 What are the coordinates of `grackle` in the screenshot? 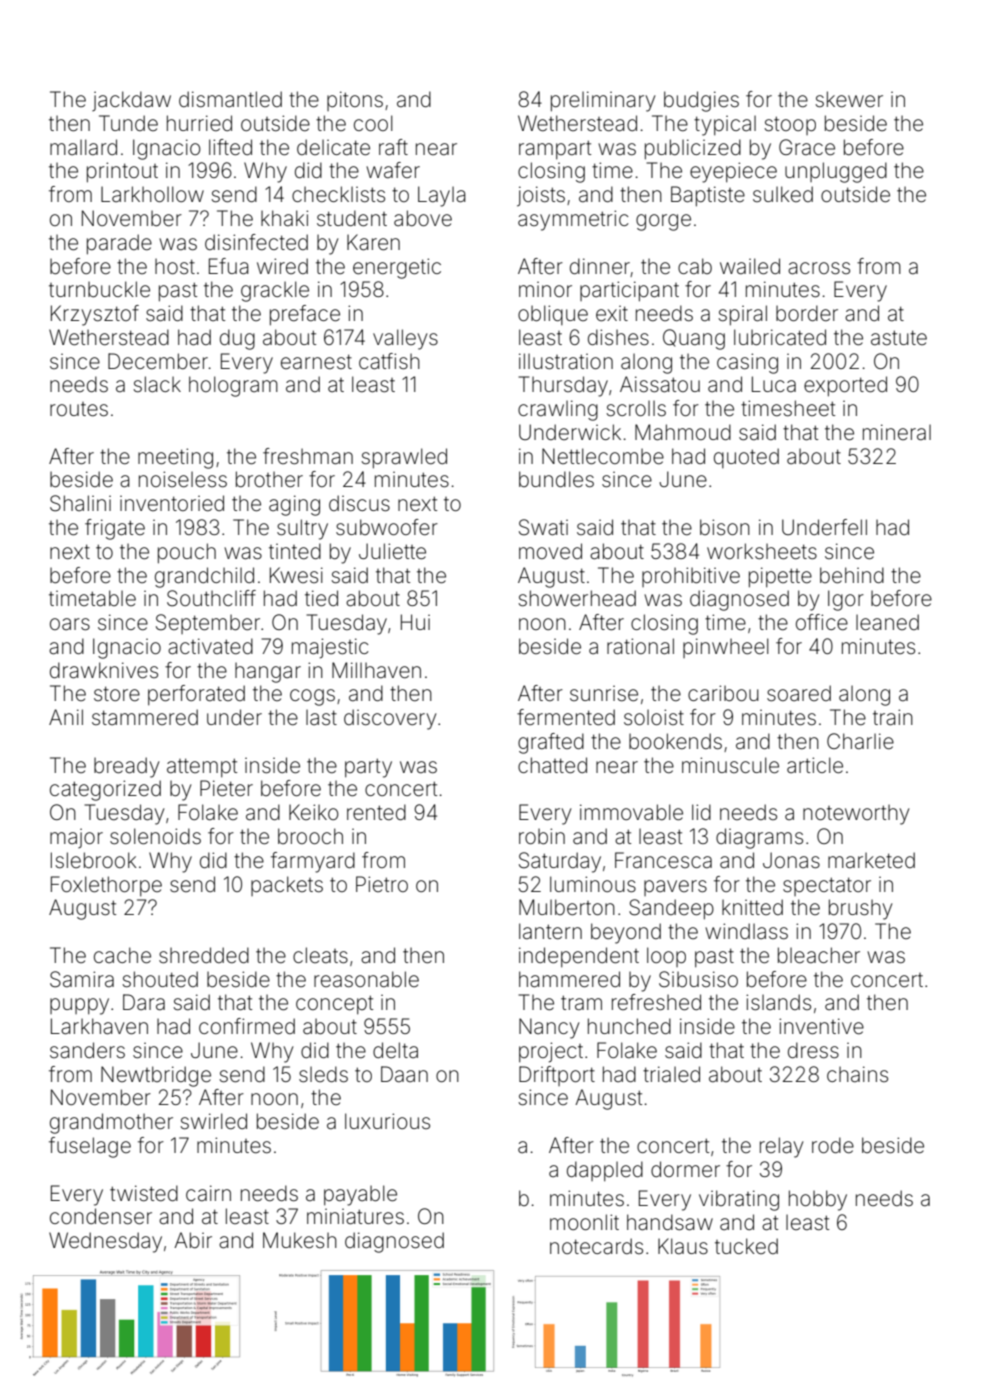 It's located at (275, 291).
